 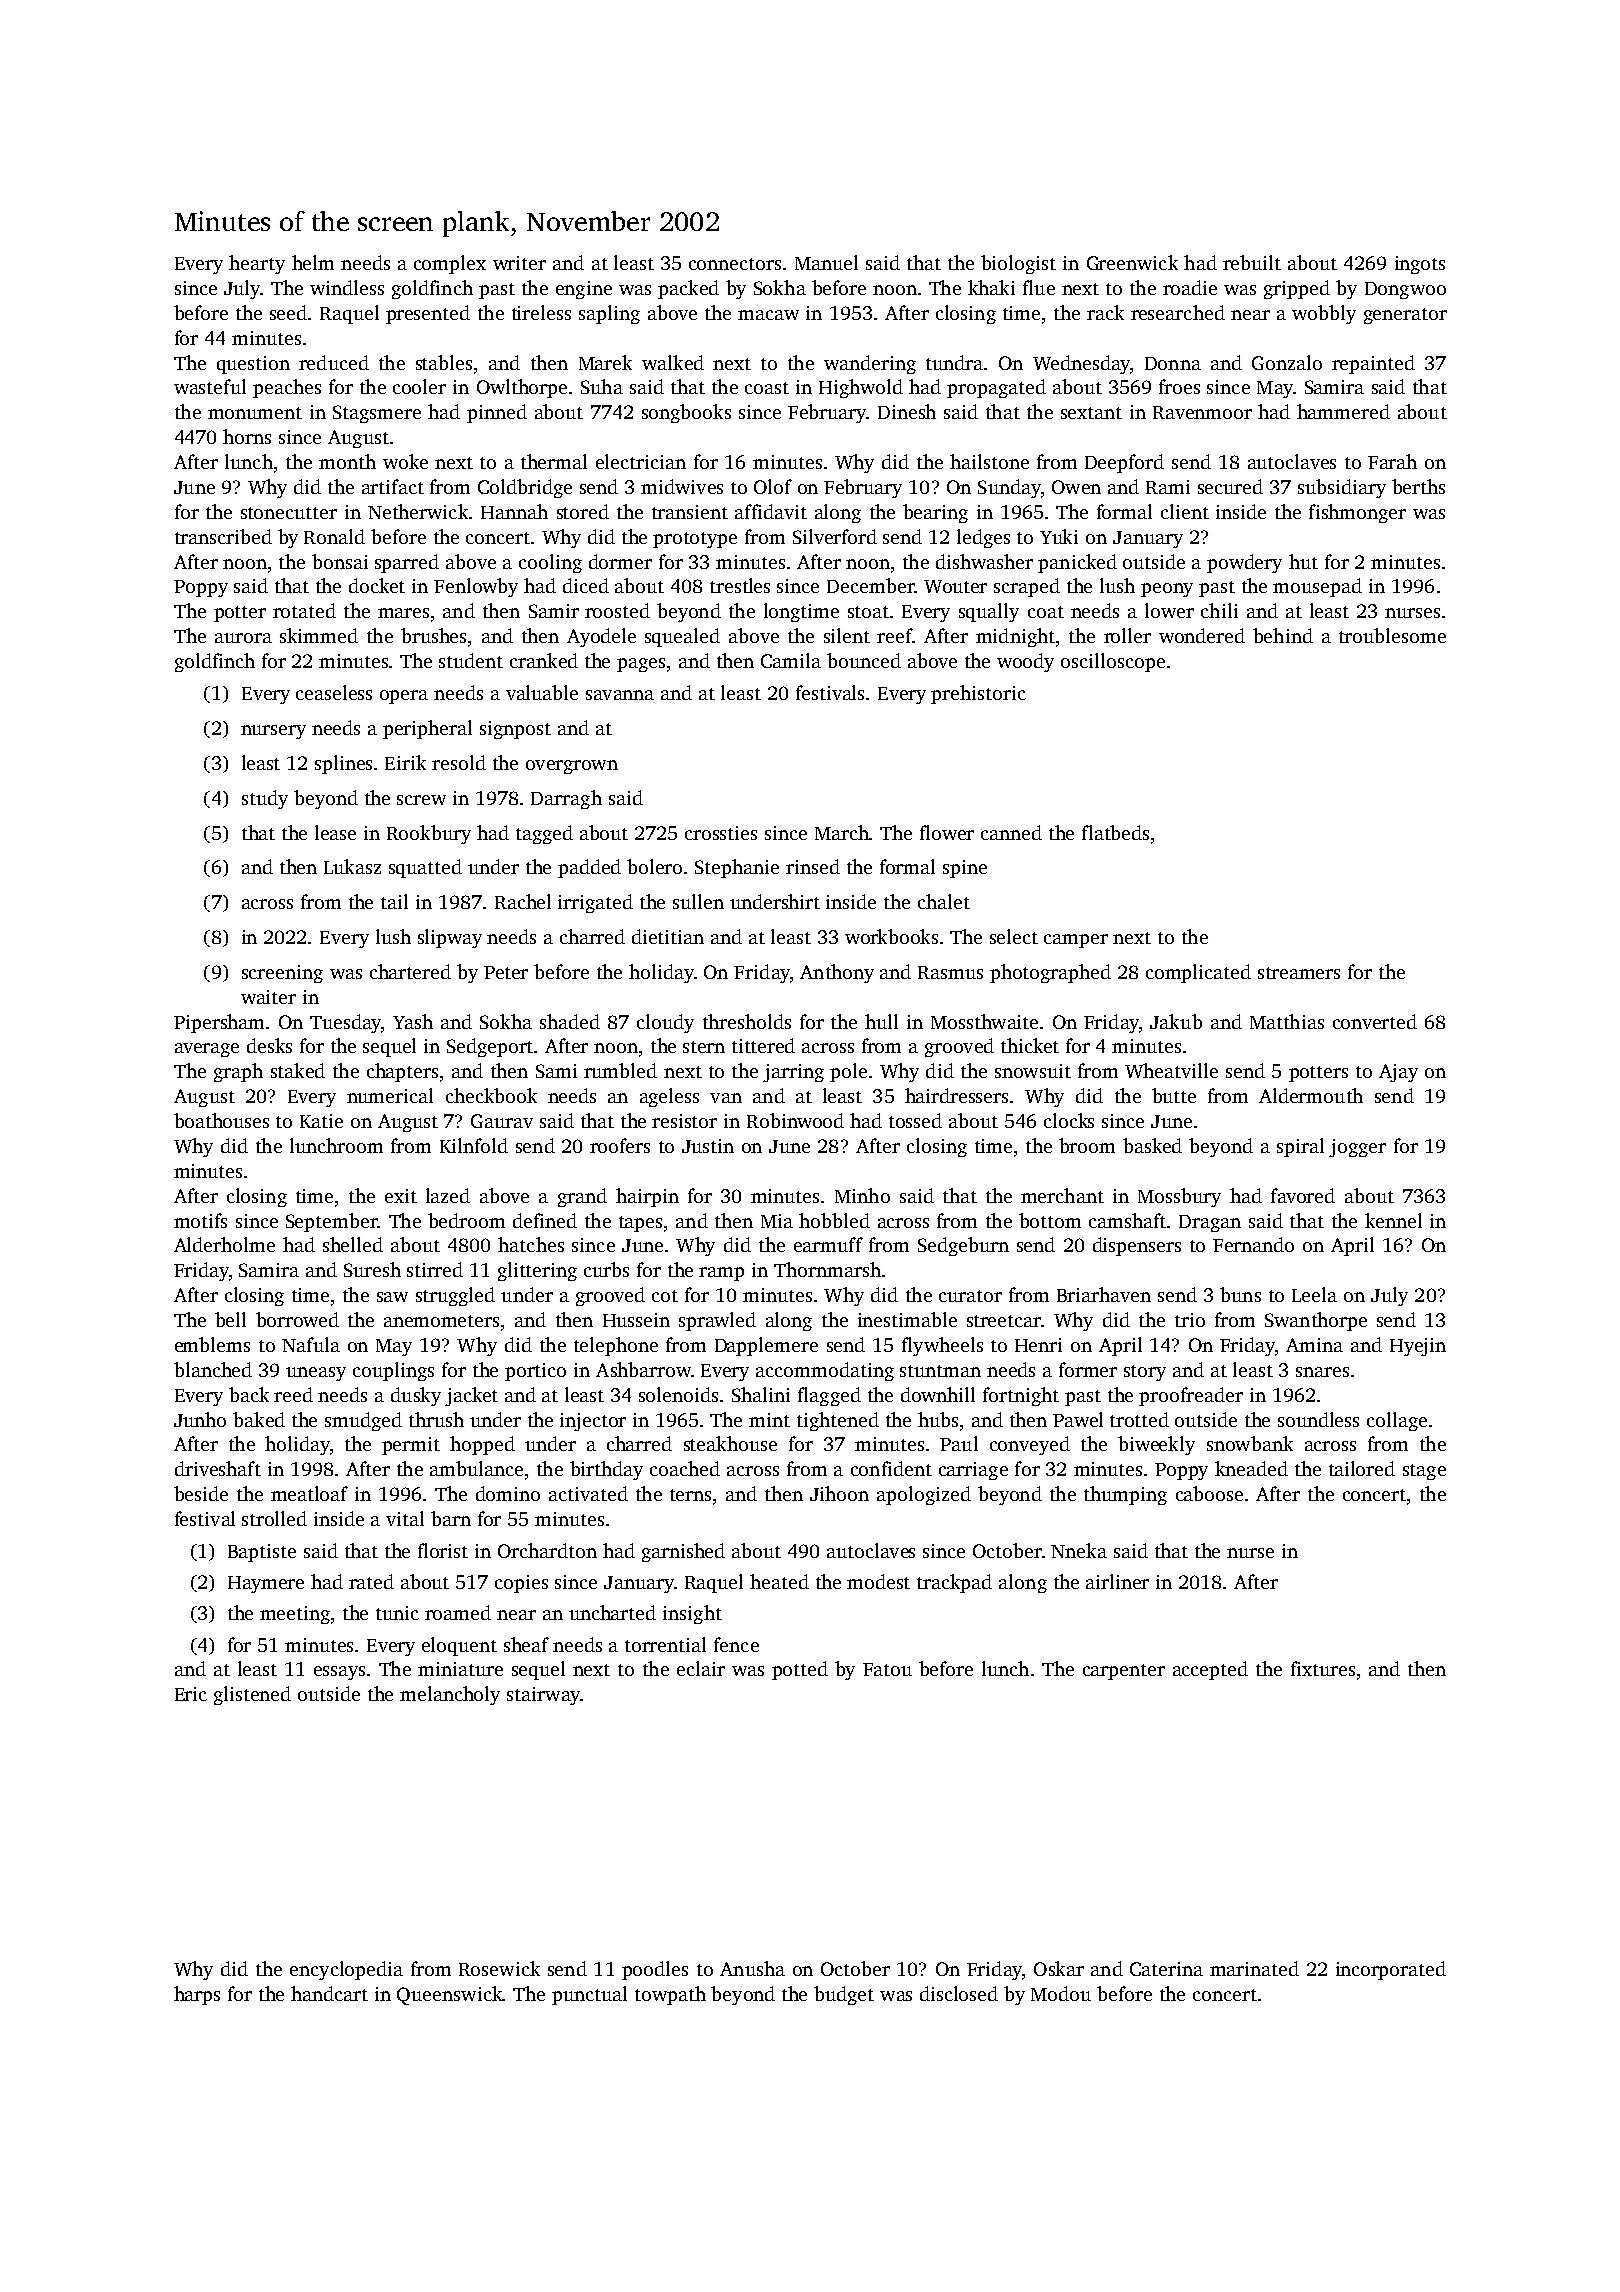 What do you see at coordinates (257, 264) in the page?
I see `hearty` at bounding box center [257, 264].
